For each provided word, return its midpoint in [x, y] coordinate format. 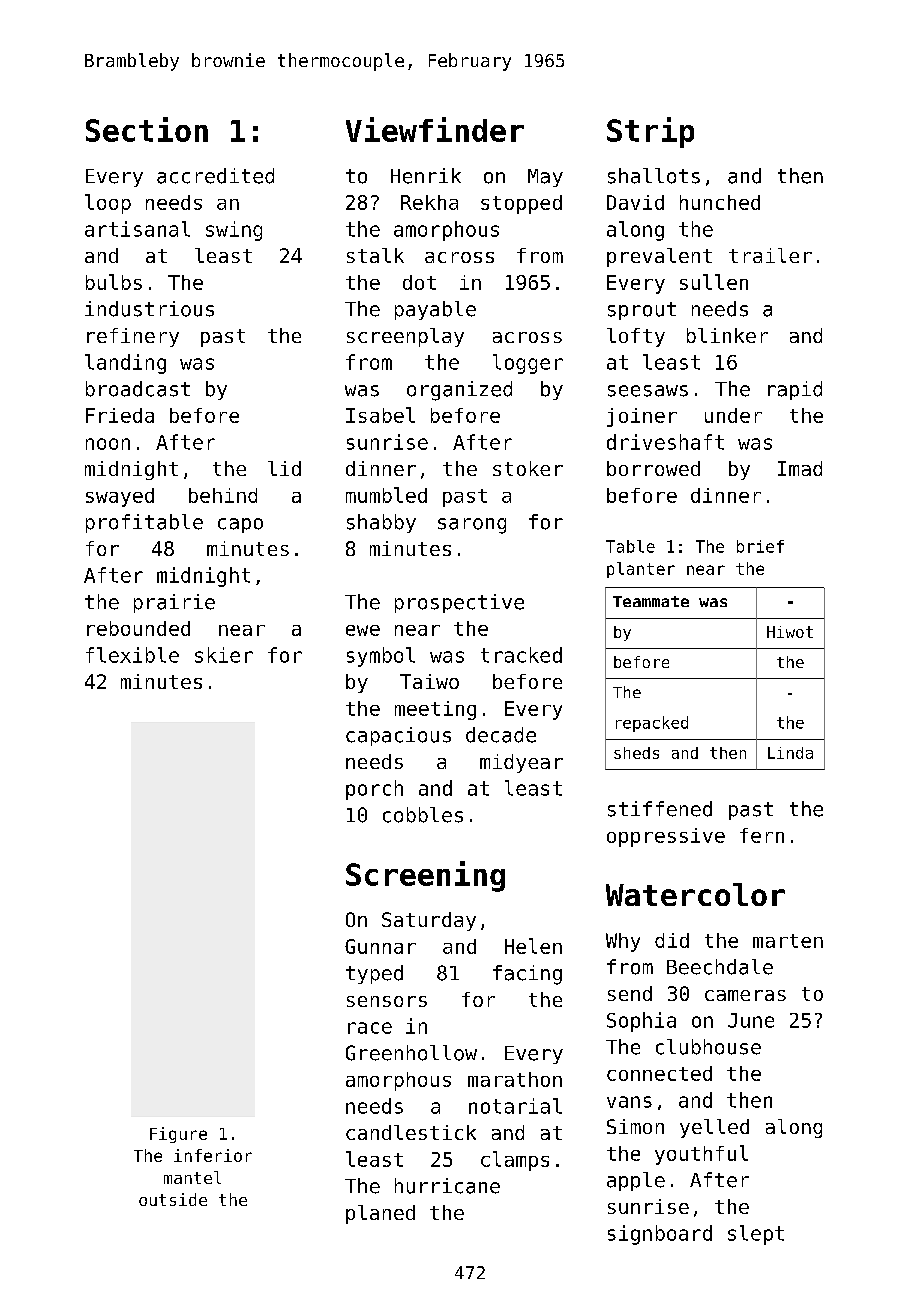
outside [173, 1199]
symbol [381, 657]
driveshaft [665, 442]
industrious [149, 309]
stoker [528, 468]
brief [760, 546]
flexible [132, 655]
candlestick [411, 1132]
